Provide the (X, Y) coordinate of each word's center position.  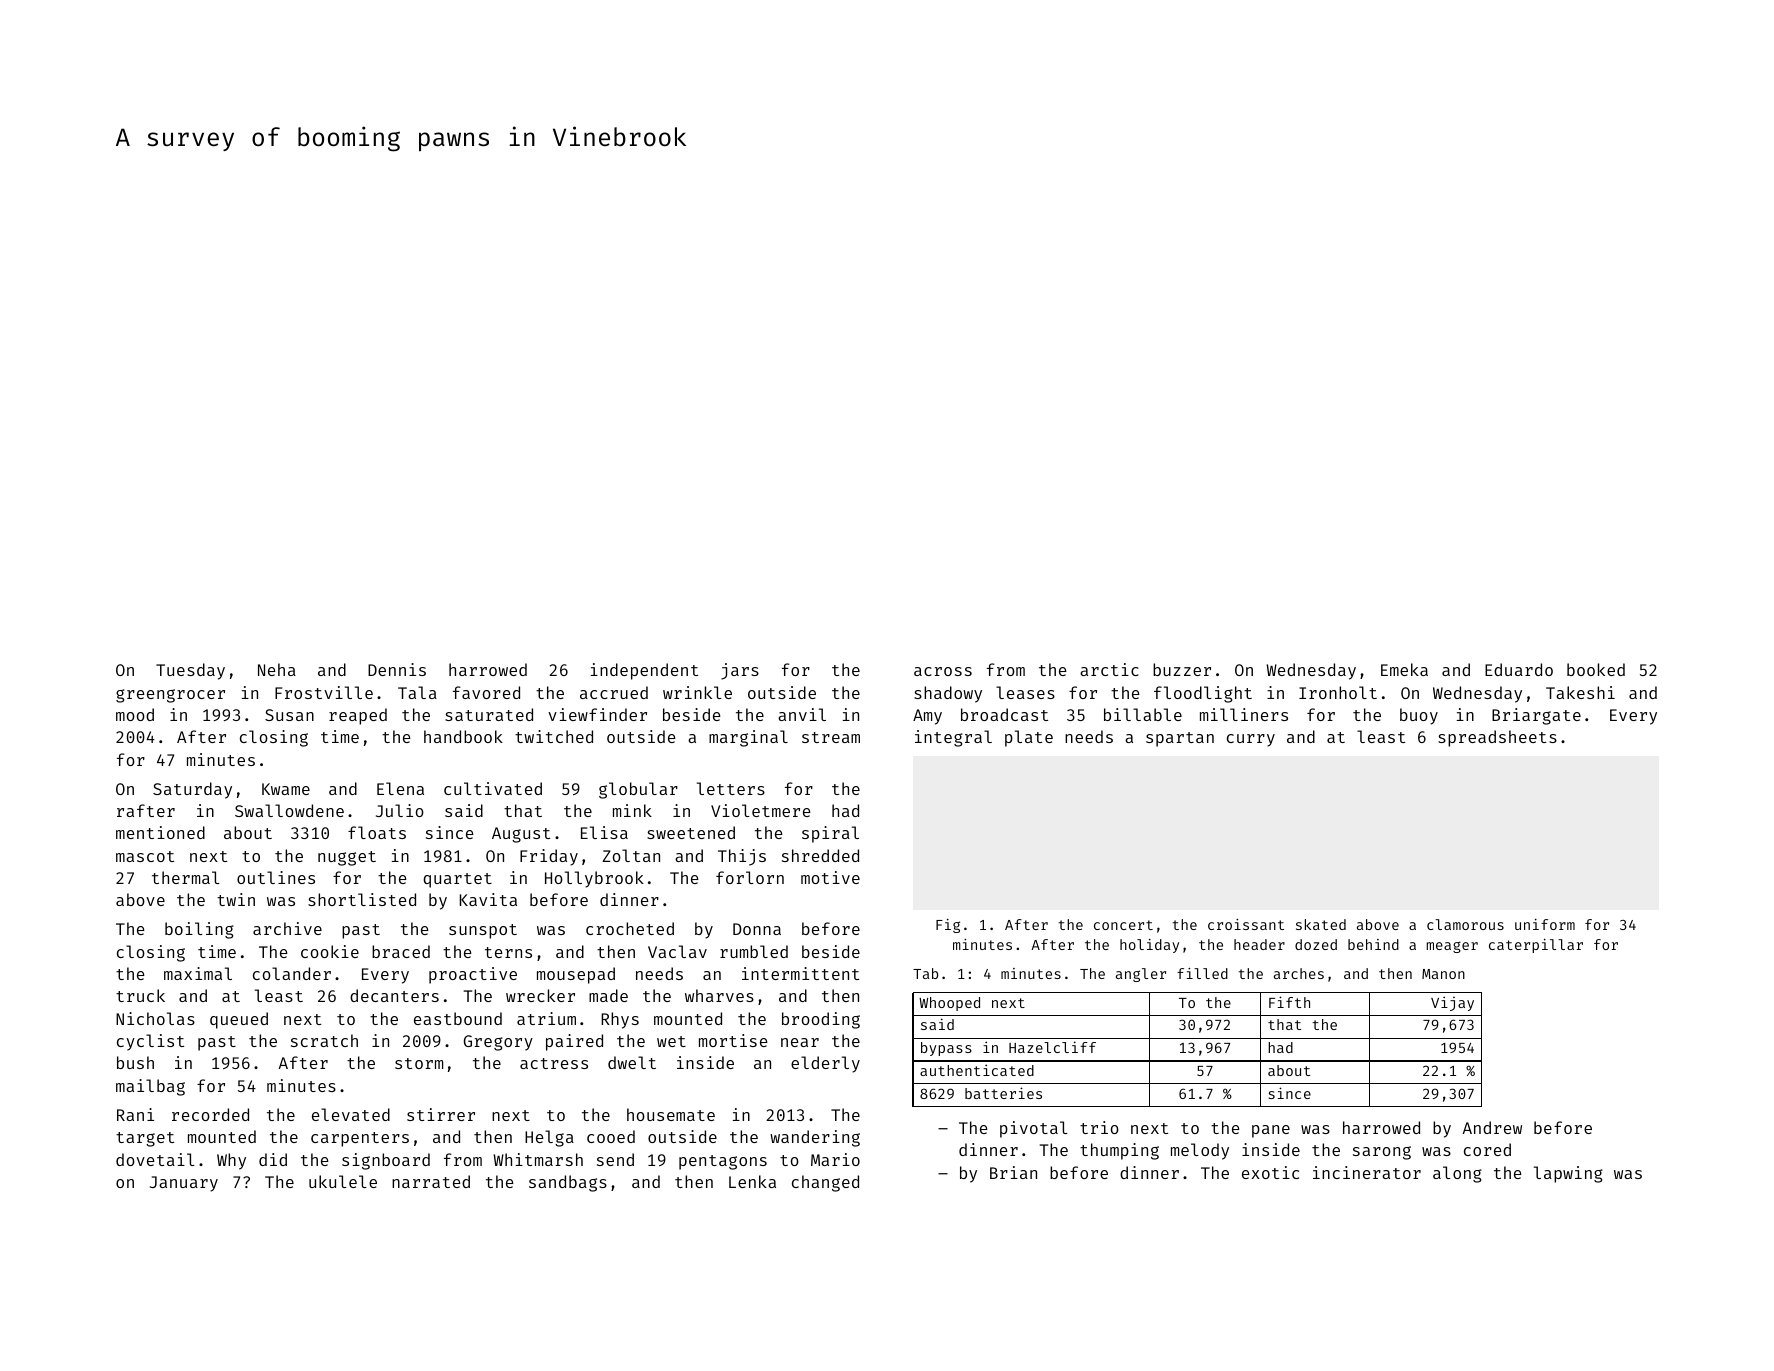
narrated (431, 1181)
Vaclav (677, 951)
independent (644, 671)
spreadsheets (1497, 738)
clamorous (1465, 924)
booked (1596, 669)
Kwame (286, 789)
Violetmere (761, 810)
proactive (473, 975)
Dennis (397, 669)
